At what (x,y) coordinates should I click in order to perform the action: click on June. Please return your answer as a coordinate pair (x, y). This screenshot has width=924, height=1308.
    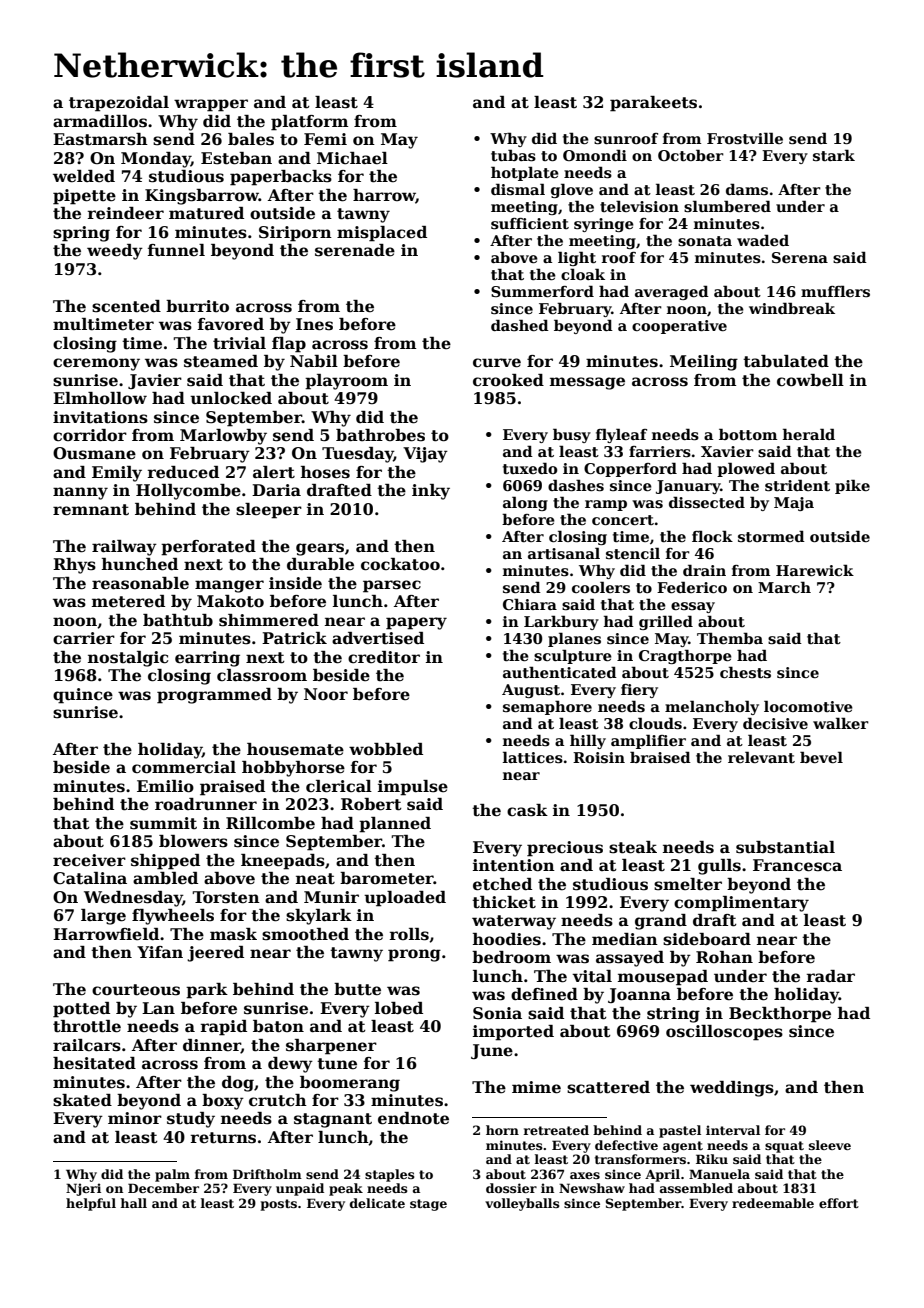
    Looking at the image, I should click on (492, 1051).
